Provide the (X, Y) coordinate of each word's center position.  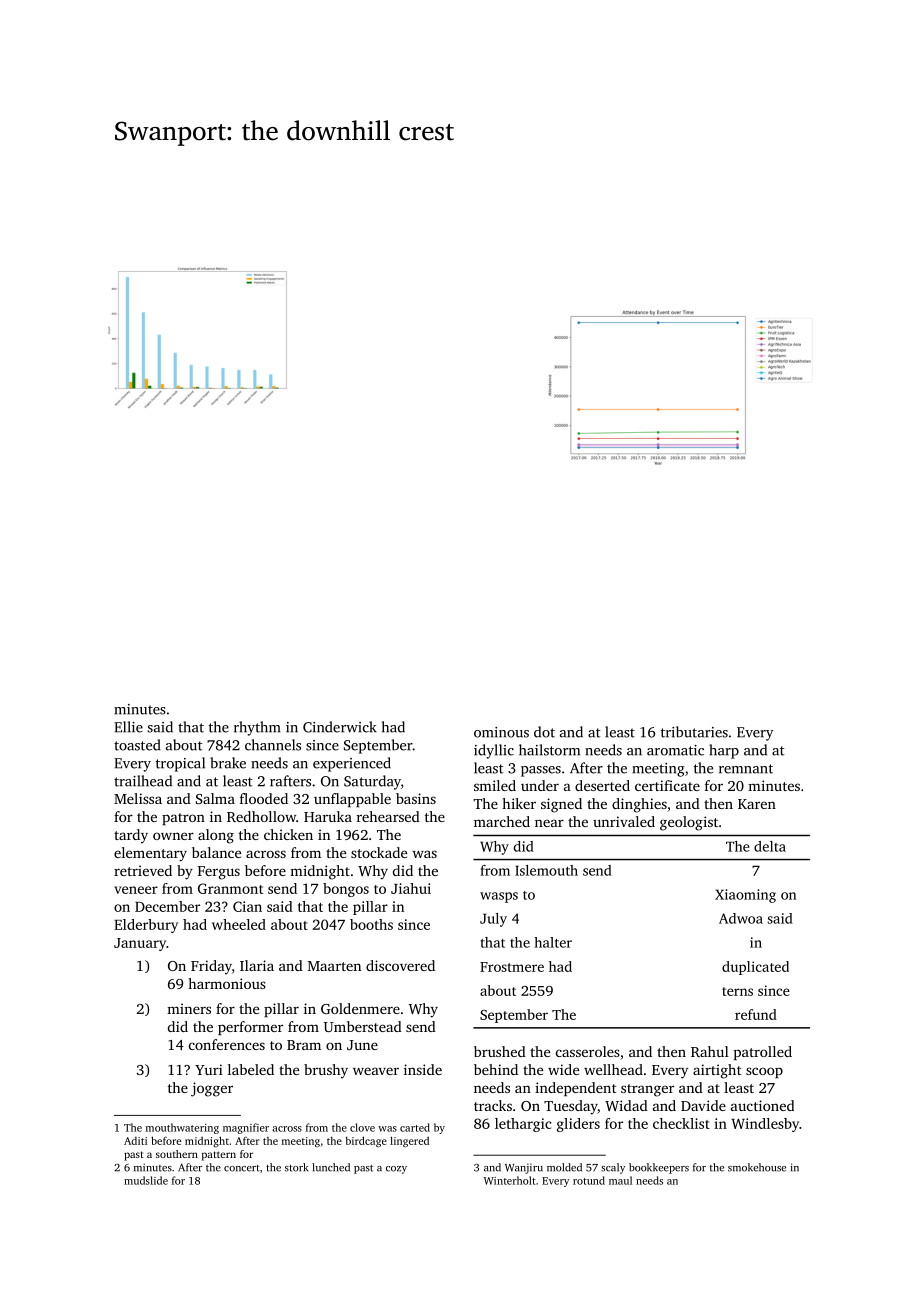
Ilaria (257, 965)
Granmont (230, 888)
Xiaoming (745, 896)
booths (371, 924)
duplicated (755, 968)
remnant (746, 769)
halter (553, 942)
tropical (180, 764)
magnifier (246, 1128)
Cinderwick (340, 727)
